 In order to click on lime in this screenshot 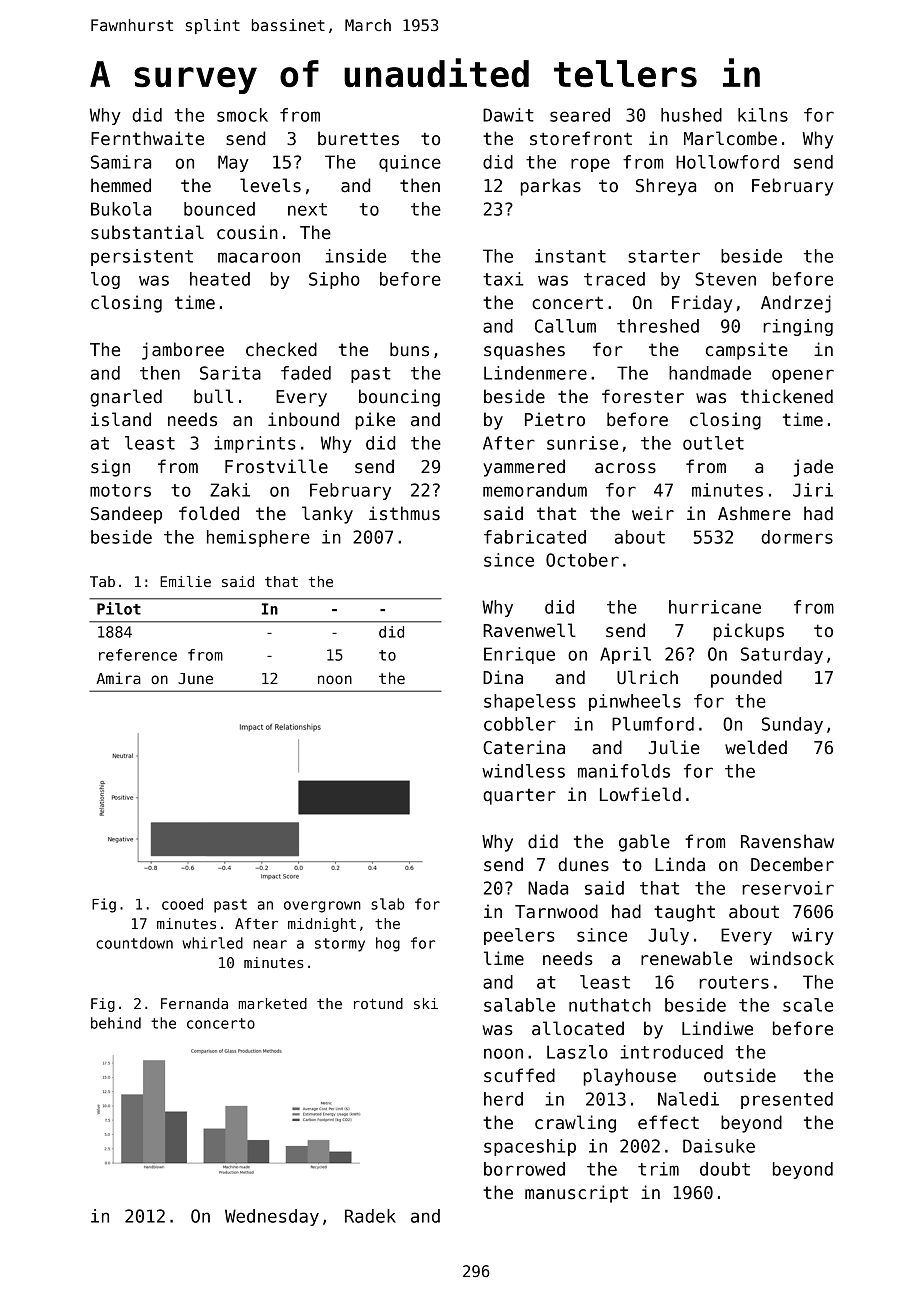, I will do `click(504, 958)`.
